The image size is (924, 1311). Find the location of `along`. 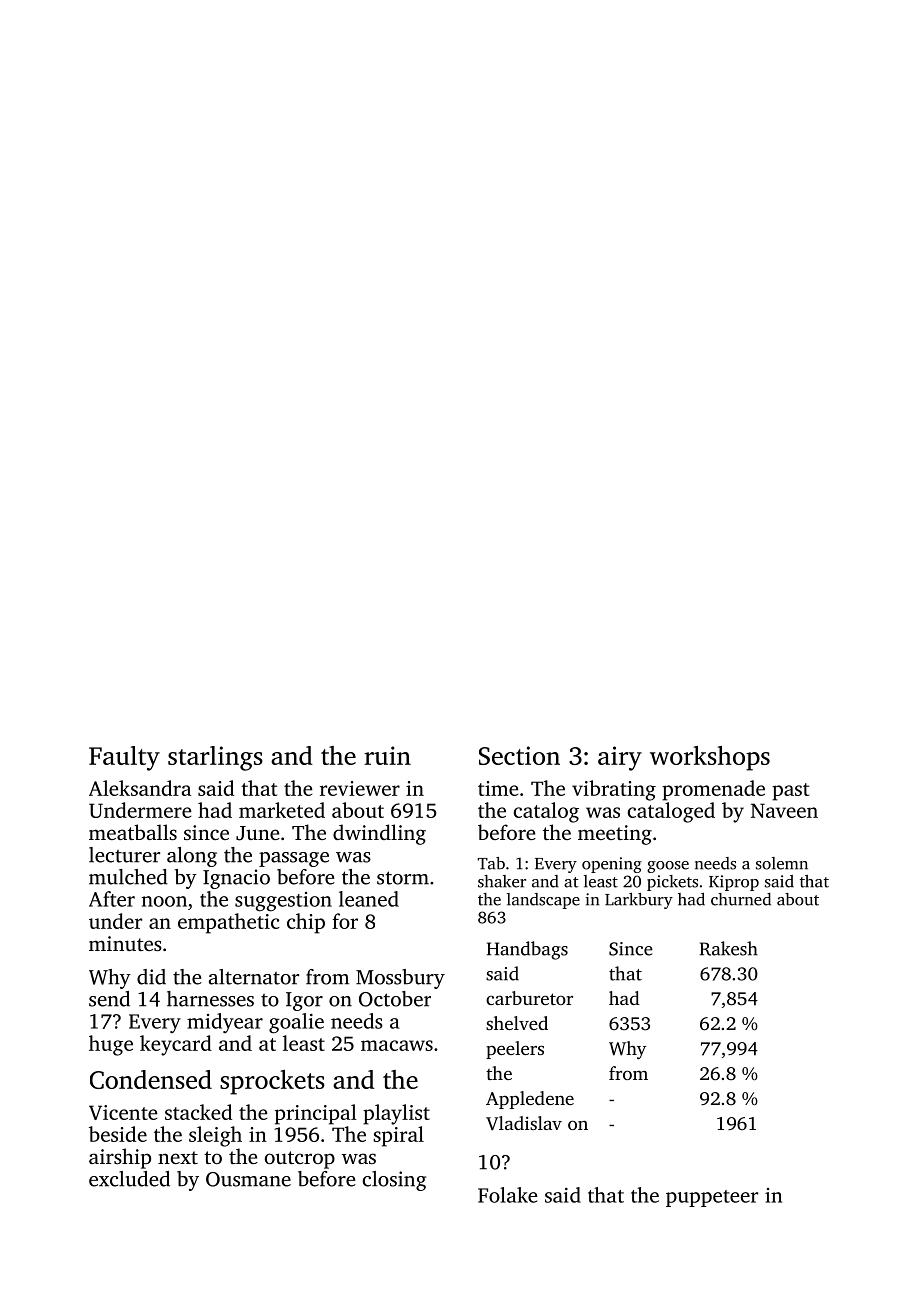

along is located at coordinates (192, 857).
